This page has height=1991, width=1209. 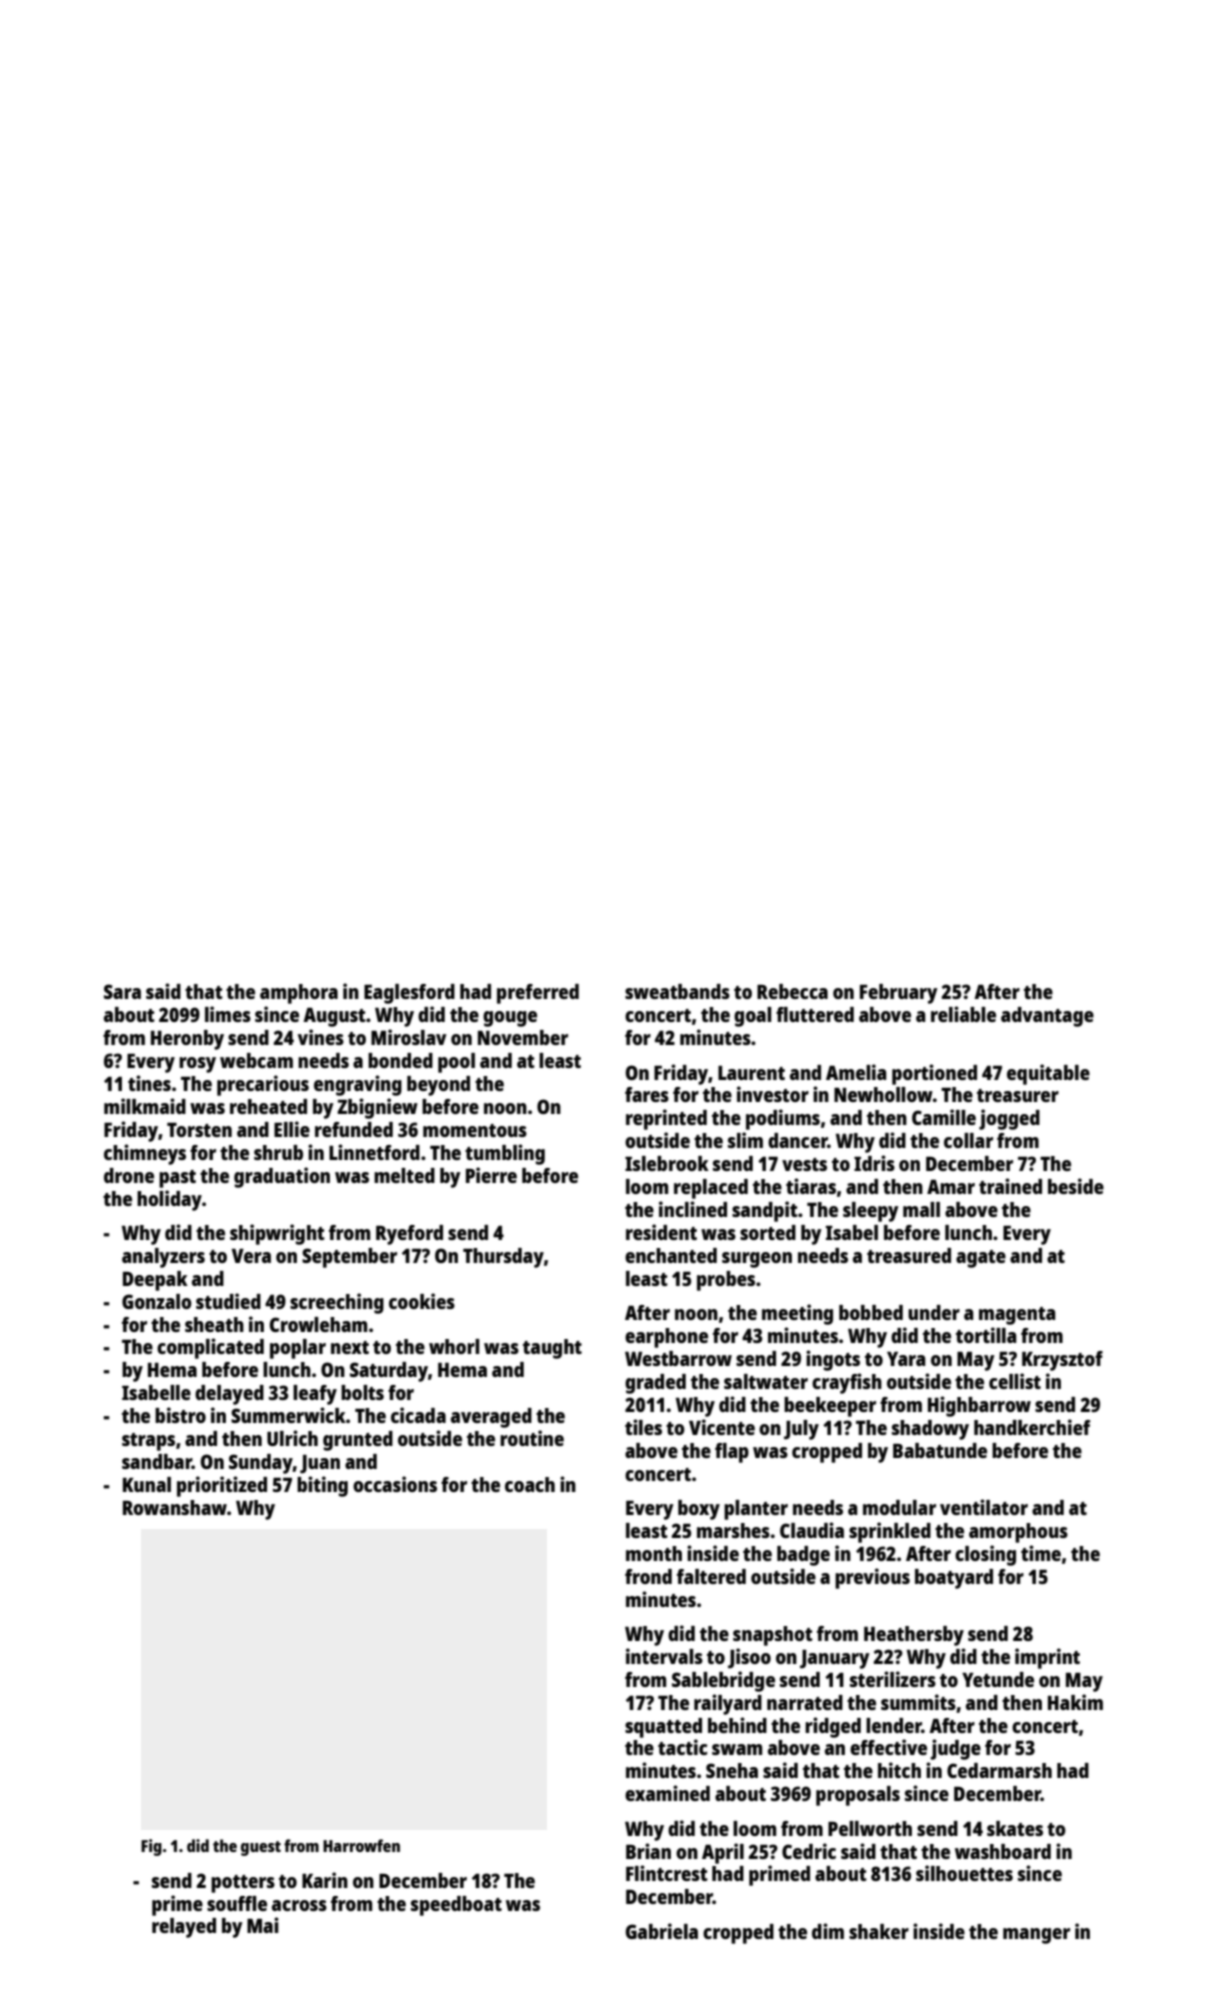 I want to click on Kunal, so click(x=147, y=1484).
